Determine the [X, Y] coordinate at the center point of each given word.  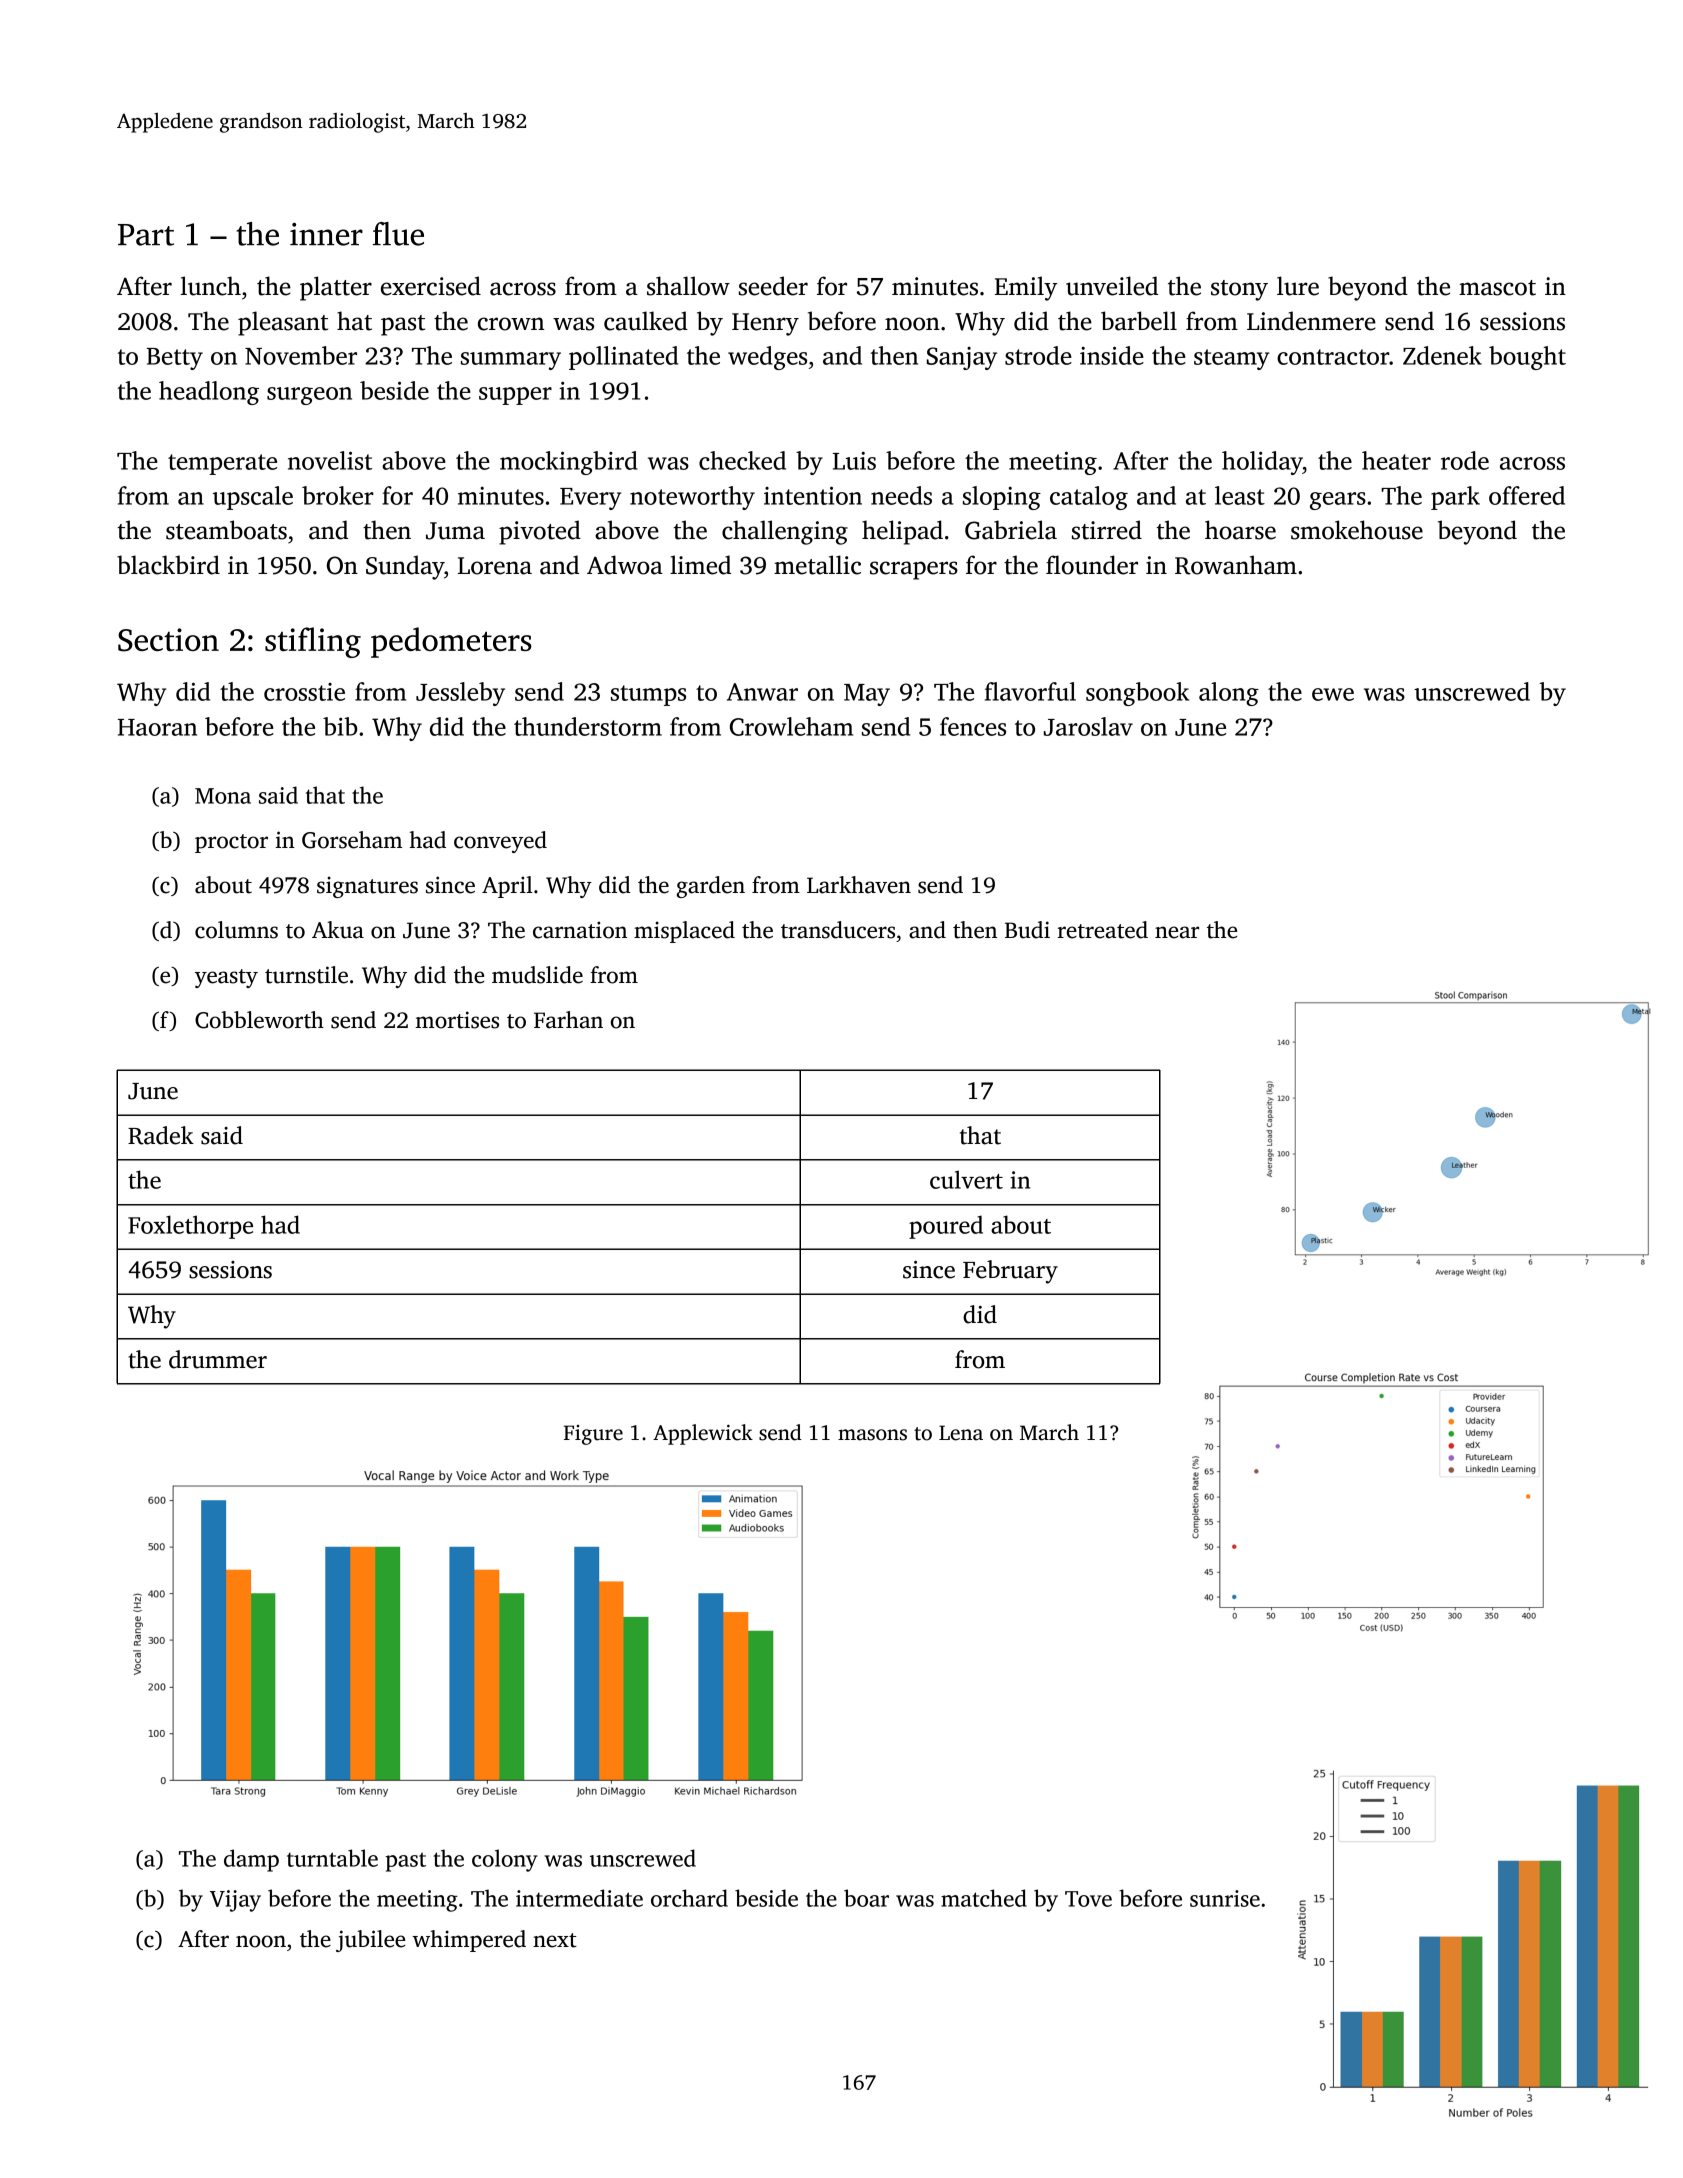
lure [1298, 286]
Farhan [568, 1020]
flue [398, 234]
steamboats [226, 530]
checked [742, 460]
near [1177, 932]
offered [1527, 495]
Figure [593, 1435]
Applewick [703, 1434]
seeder [773, 286]
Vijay [235, 1901]
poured [946, 1227]
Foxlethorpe [190, 1227]
